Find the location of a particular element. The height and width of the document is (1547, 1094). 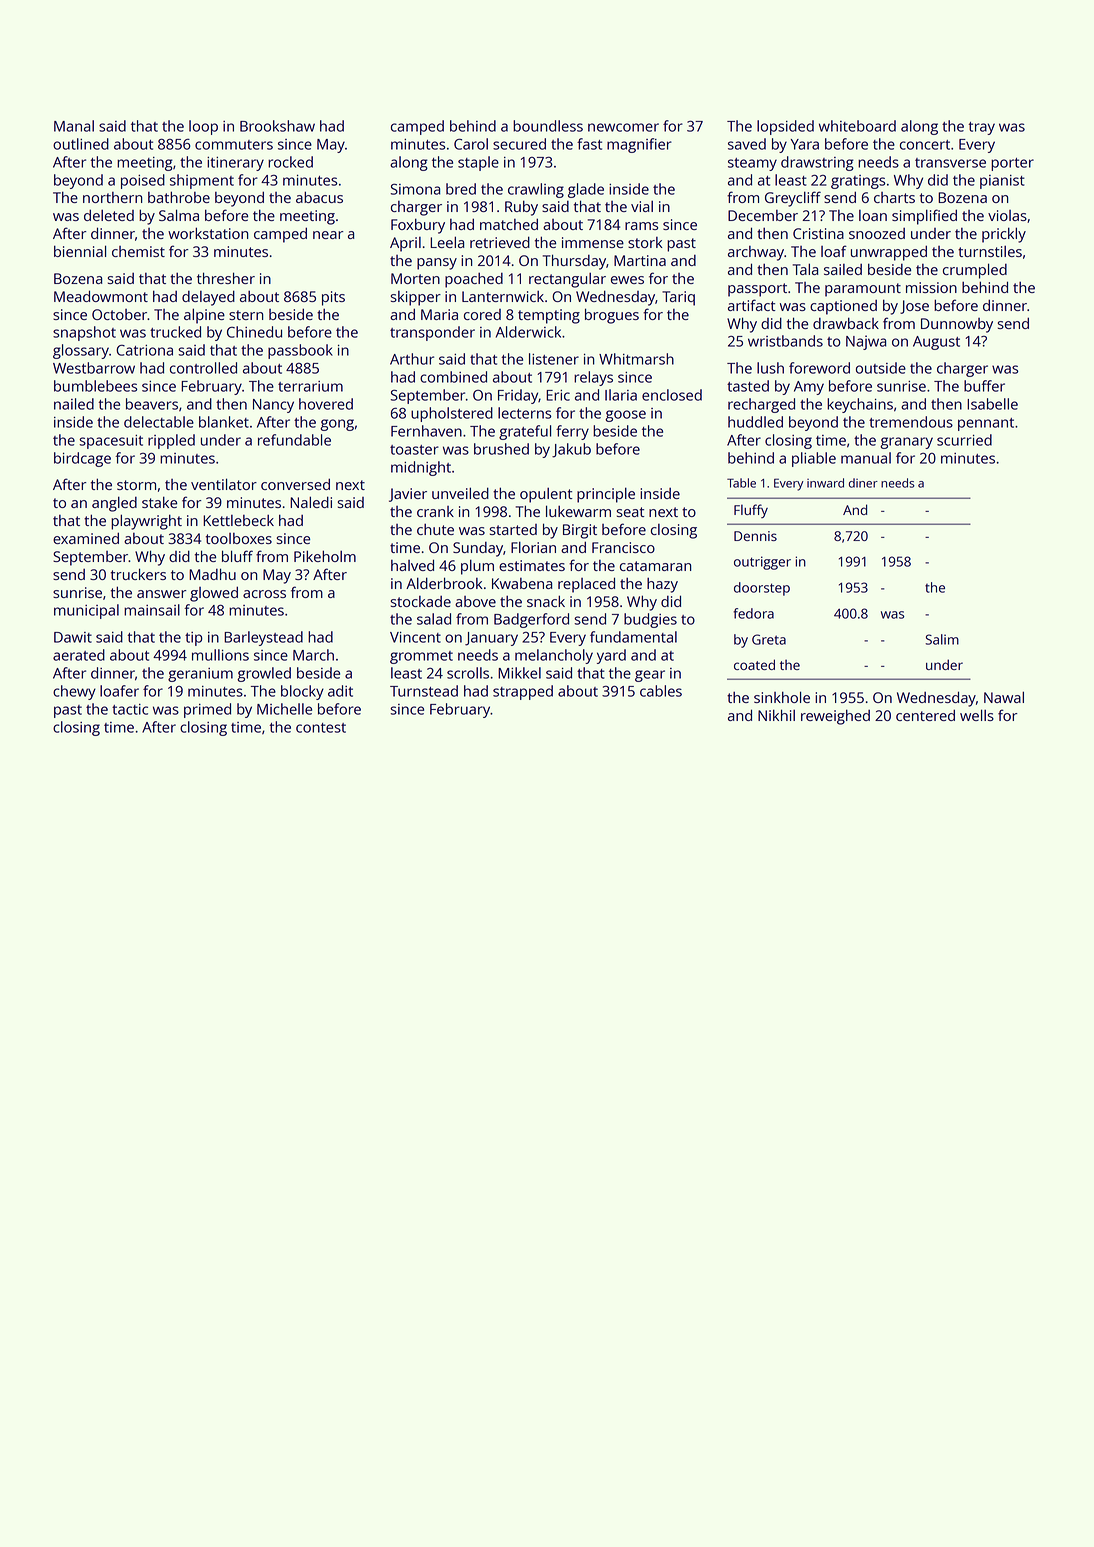

cored is located at coordinates (482, 314).
